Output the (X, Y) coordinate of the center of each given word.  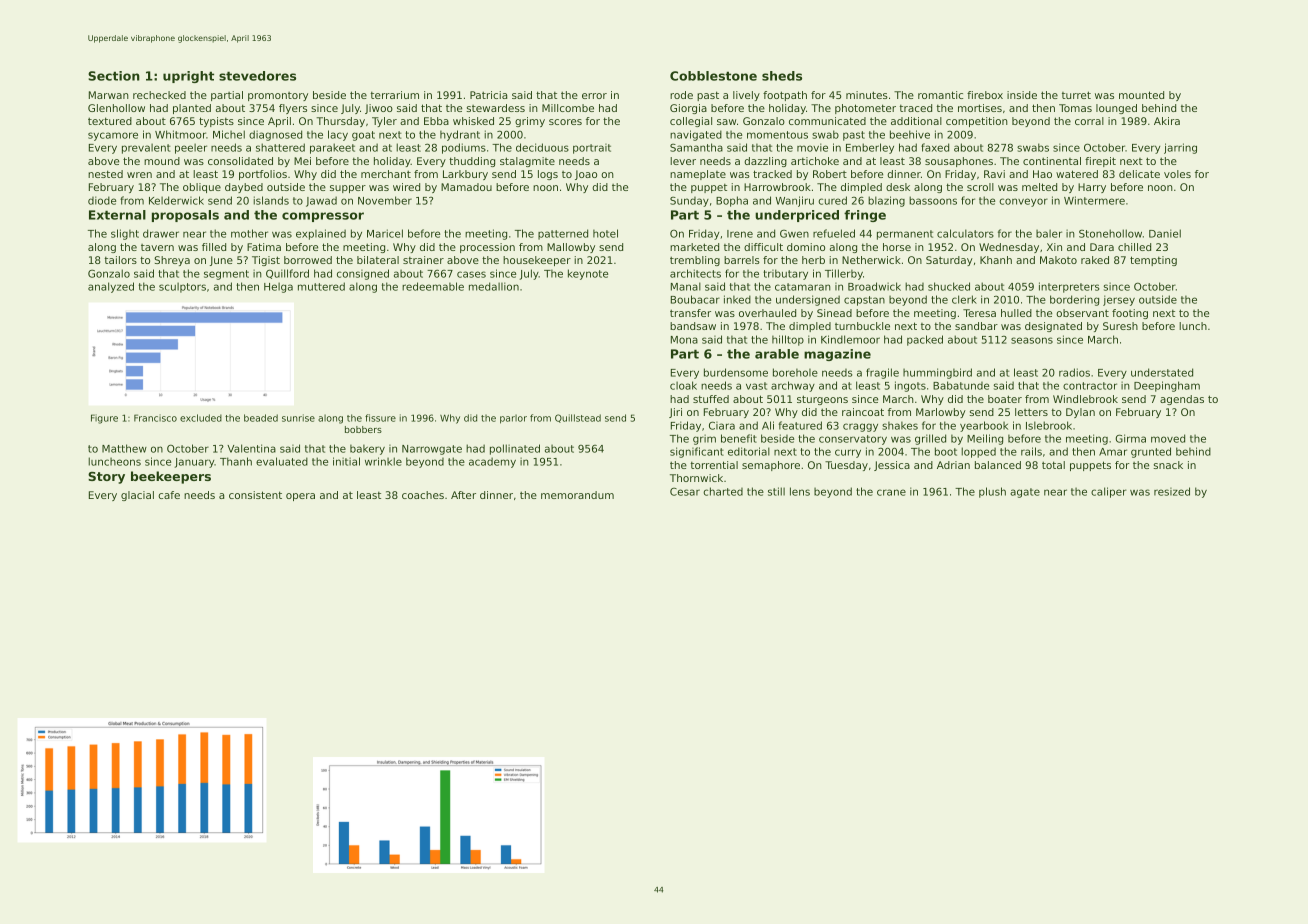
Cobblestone (713, 76)
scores (565, 122)
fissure (380, 418)
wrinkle (383, 461)
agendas (1182, 400)
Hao (1042, 174)
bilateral (378, 260)
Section (114, 76)
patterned (563, 234)
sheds (782, 76)
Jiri (675, 413)
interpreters (1069, 287)
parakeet (332, 148)
